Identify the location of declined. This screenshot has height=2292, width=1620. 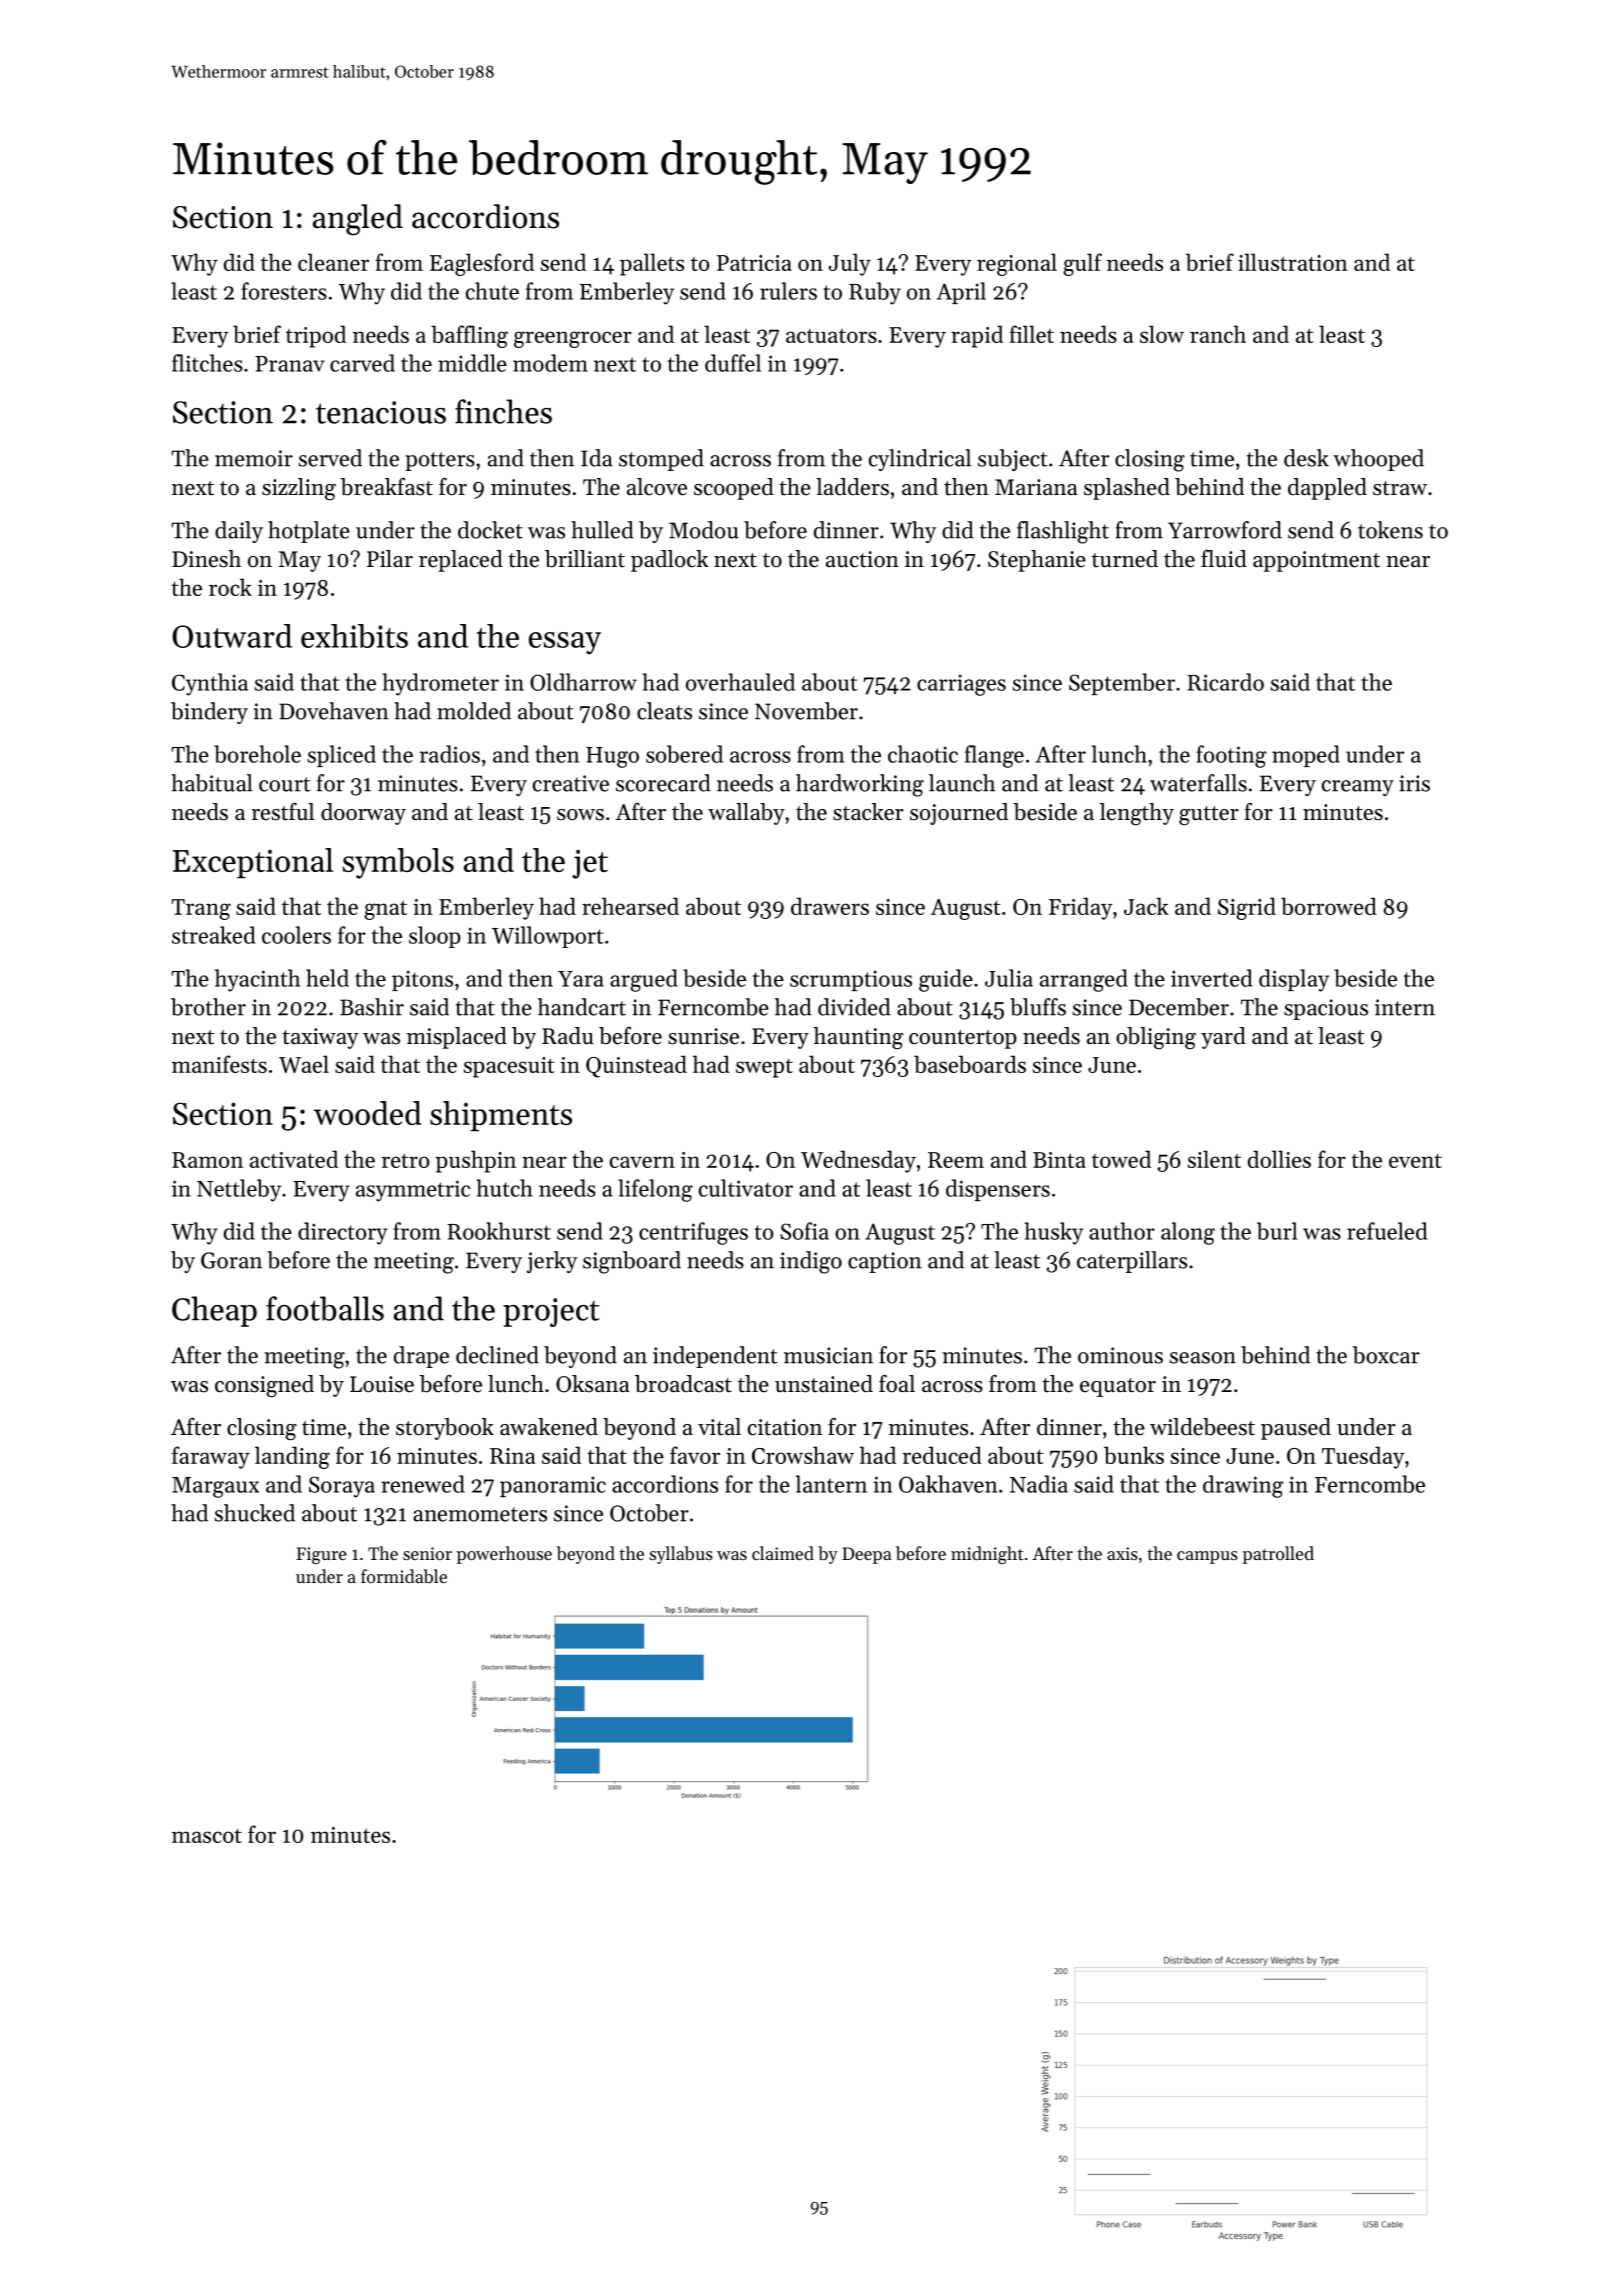
(497, 1355).
